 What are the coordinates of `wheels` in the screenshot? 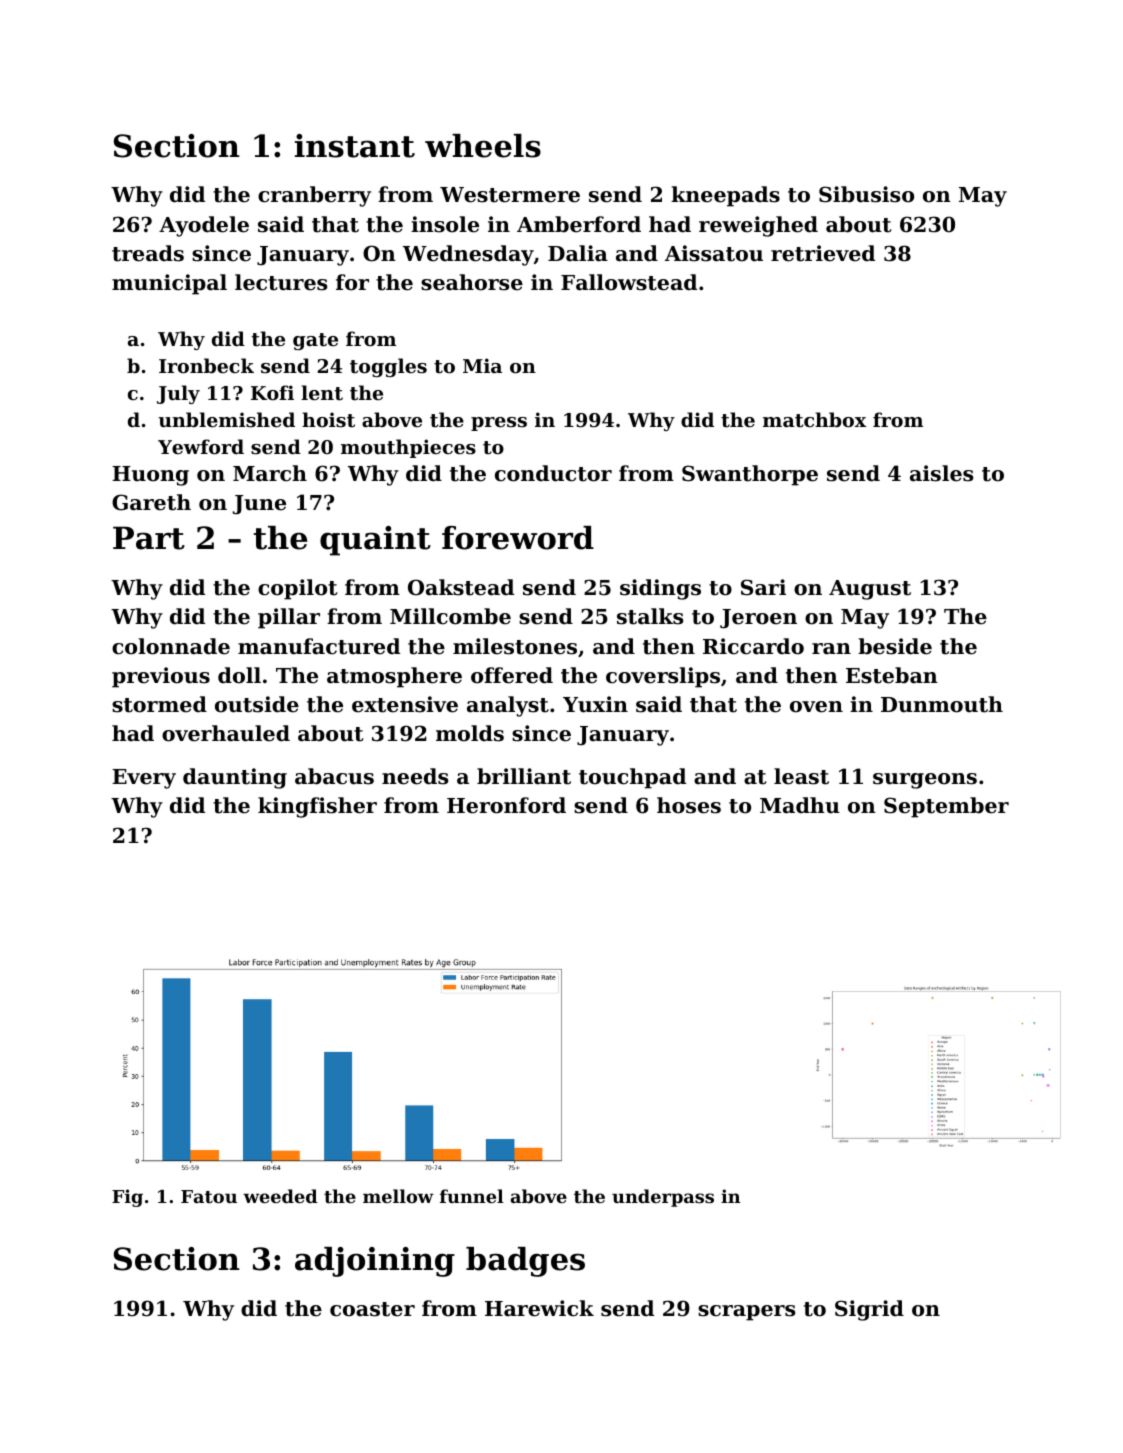 It's located at (483, 146).
